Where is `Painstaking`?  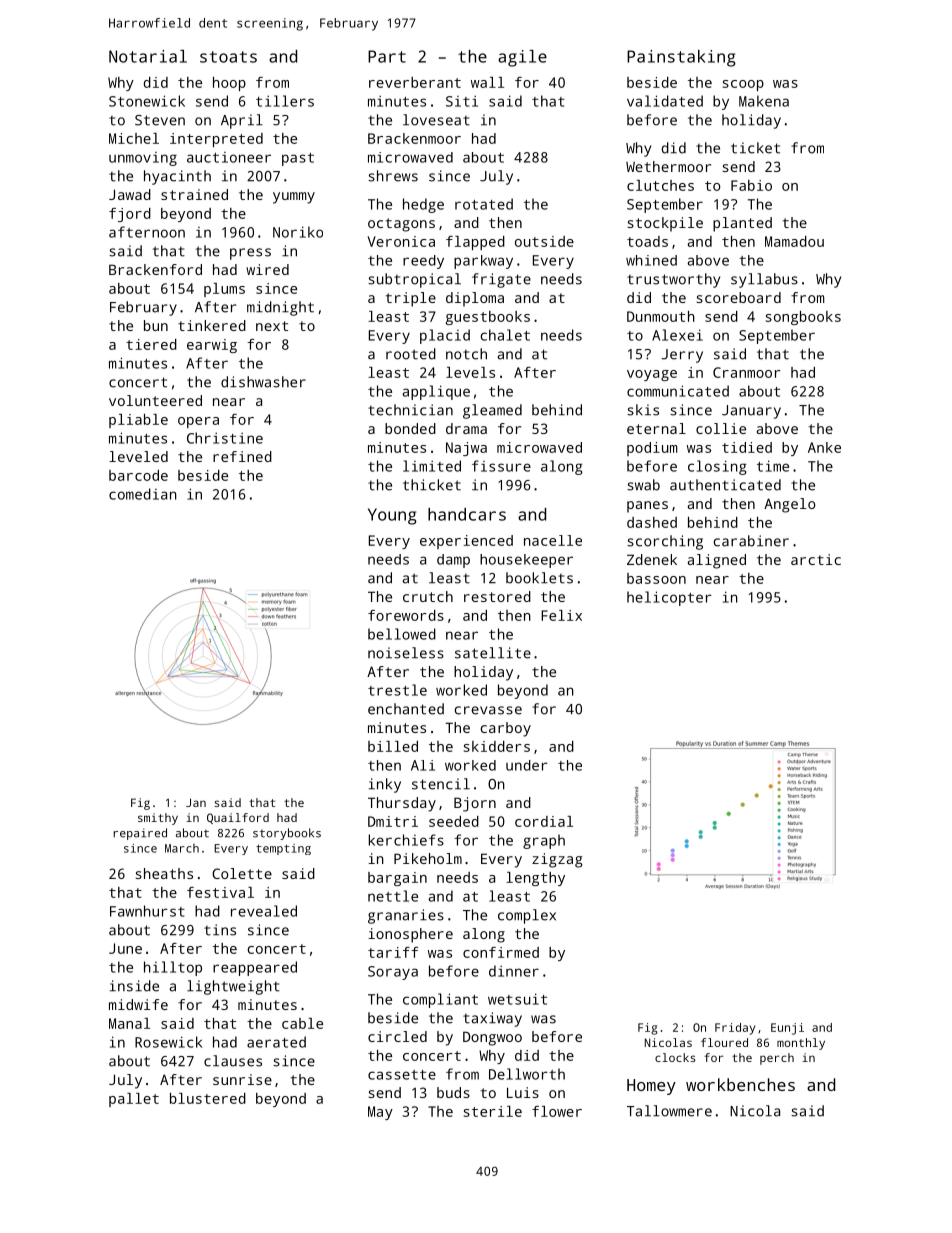 Painstaking is located at coordinates (681, 58).
